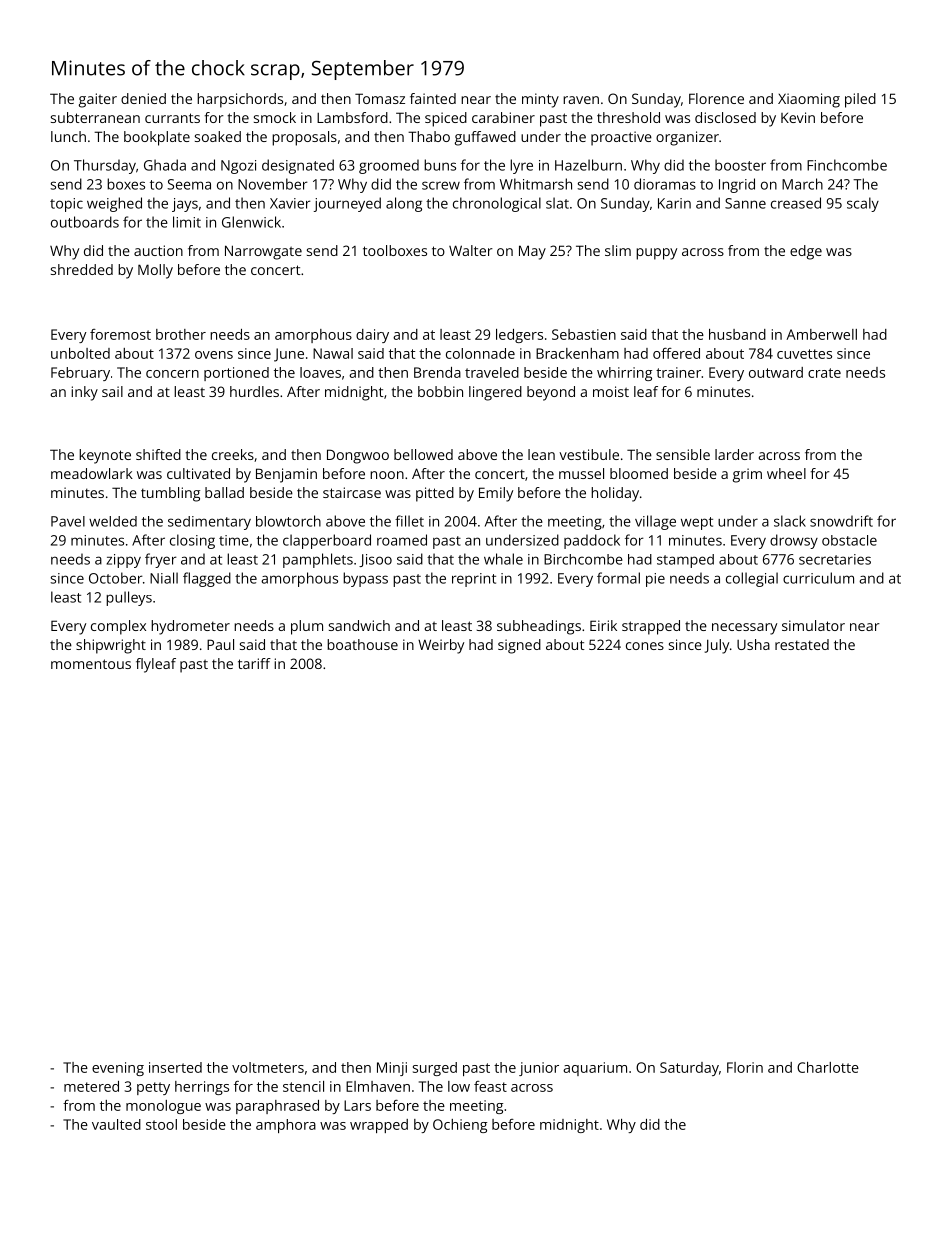 This document has width=952, height=1233. I want to click on bellowed, so click(423, 454).
